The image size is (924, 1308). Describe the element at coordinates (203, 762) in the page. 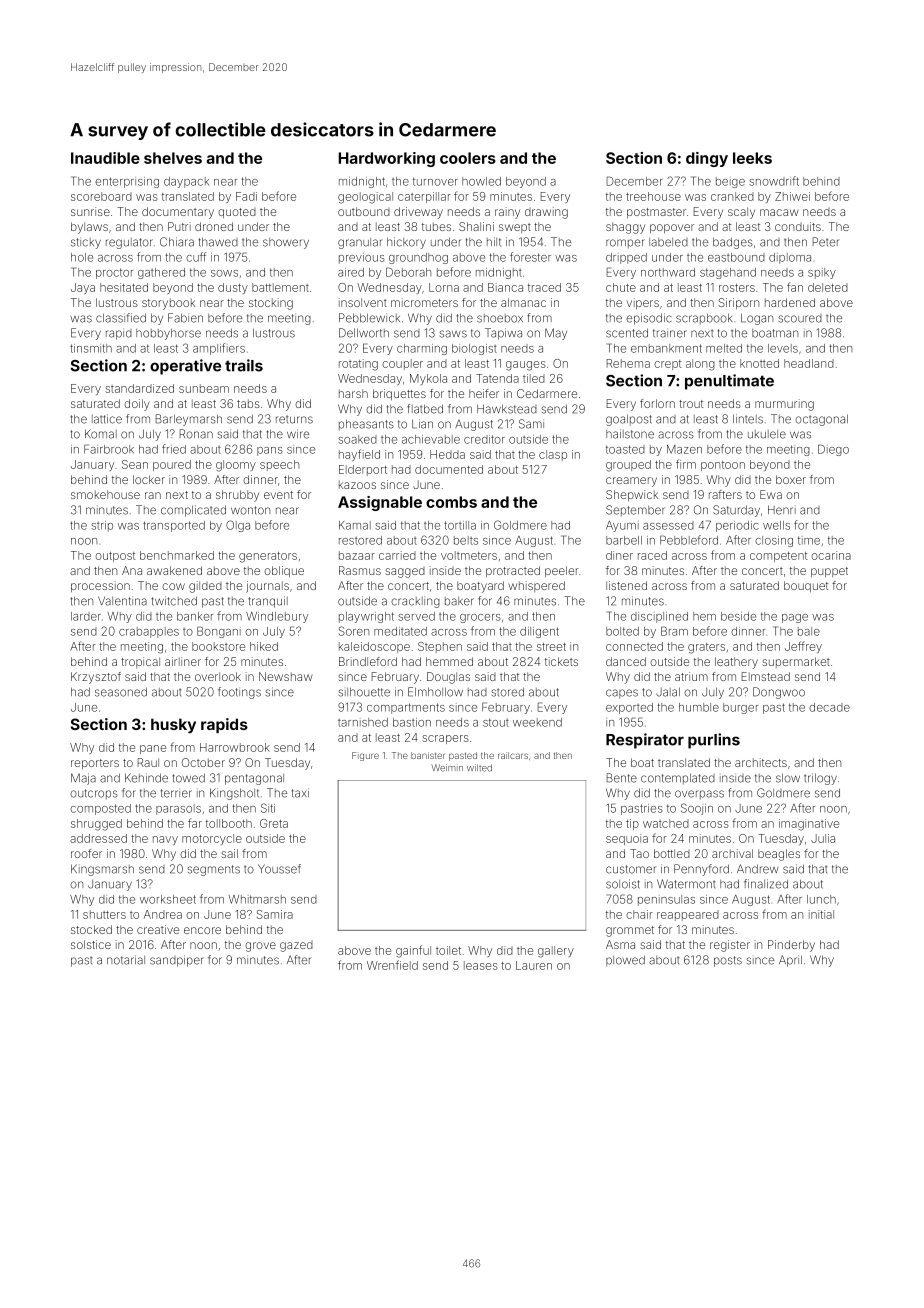

I see `October` at that location.
